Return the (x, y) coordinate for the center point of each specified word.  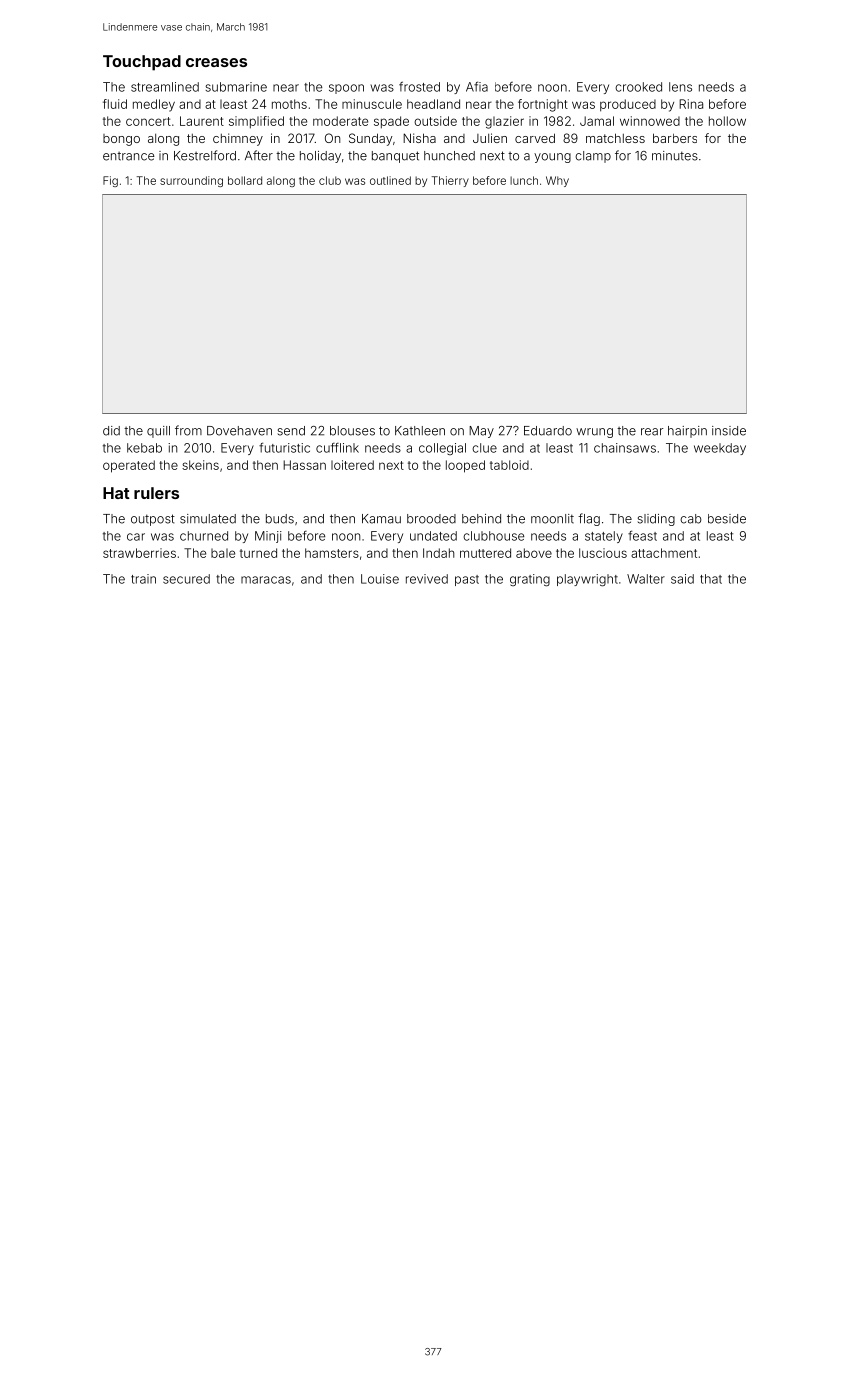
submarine (236, 87)
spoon (346, 89)
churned (204, 536)
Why (557, 181)
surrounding (191, 181)
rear (652, 432)
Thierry (450, 181)
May (481, 432)
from (188, 430)
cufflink (337, 448)
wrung (594, 433)
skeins (200, 465)
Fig (110, 181)
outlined (390, 180)
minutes (675, 156)
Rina (691, 104)
